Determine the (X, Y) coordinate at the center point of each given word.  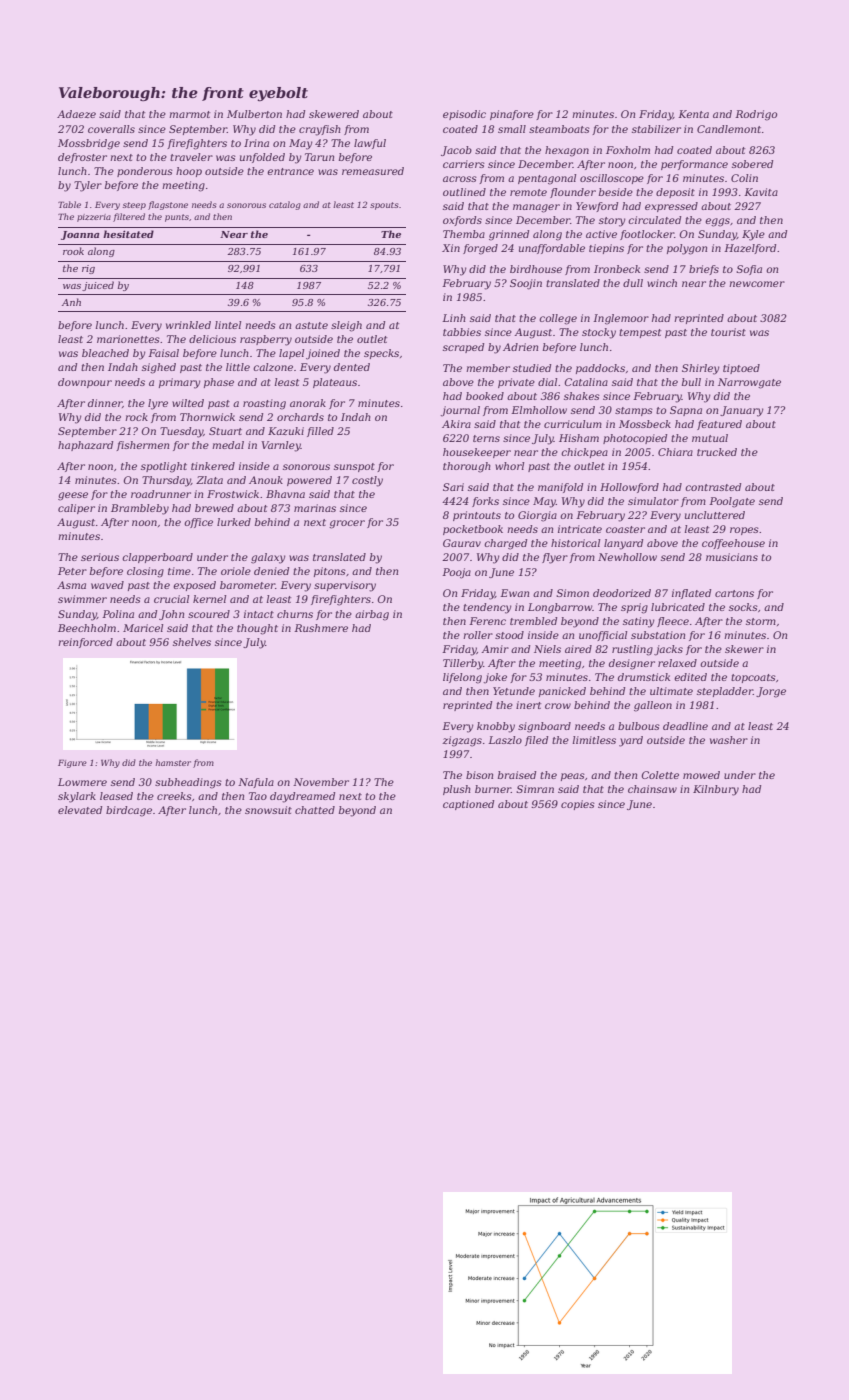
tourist (728, 332)
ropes (744, 531)
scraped (463, 348)
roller (478, 635)
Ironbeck (617, 269)
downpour (85, 383)
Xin (451, 248)
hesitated (128, 234)
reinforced (85, 643)
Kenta (693, 114)
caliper (76, 509)
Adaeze (76, 114)
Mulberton (254, 114)
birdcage (129, 811)
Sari (453, 487)
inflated (691, 594)
